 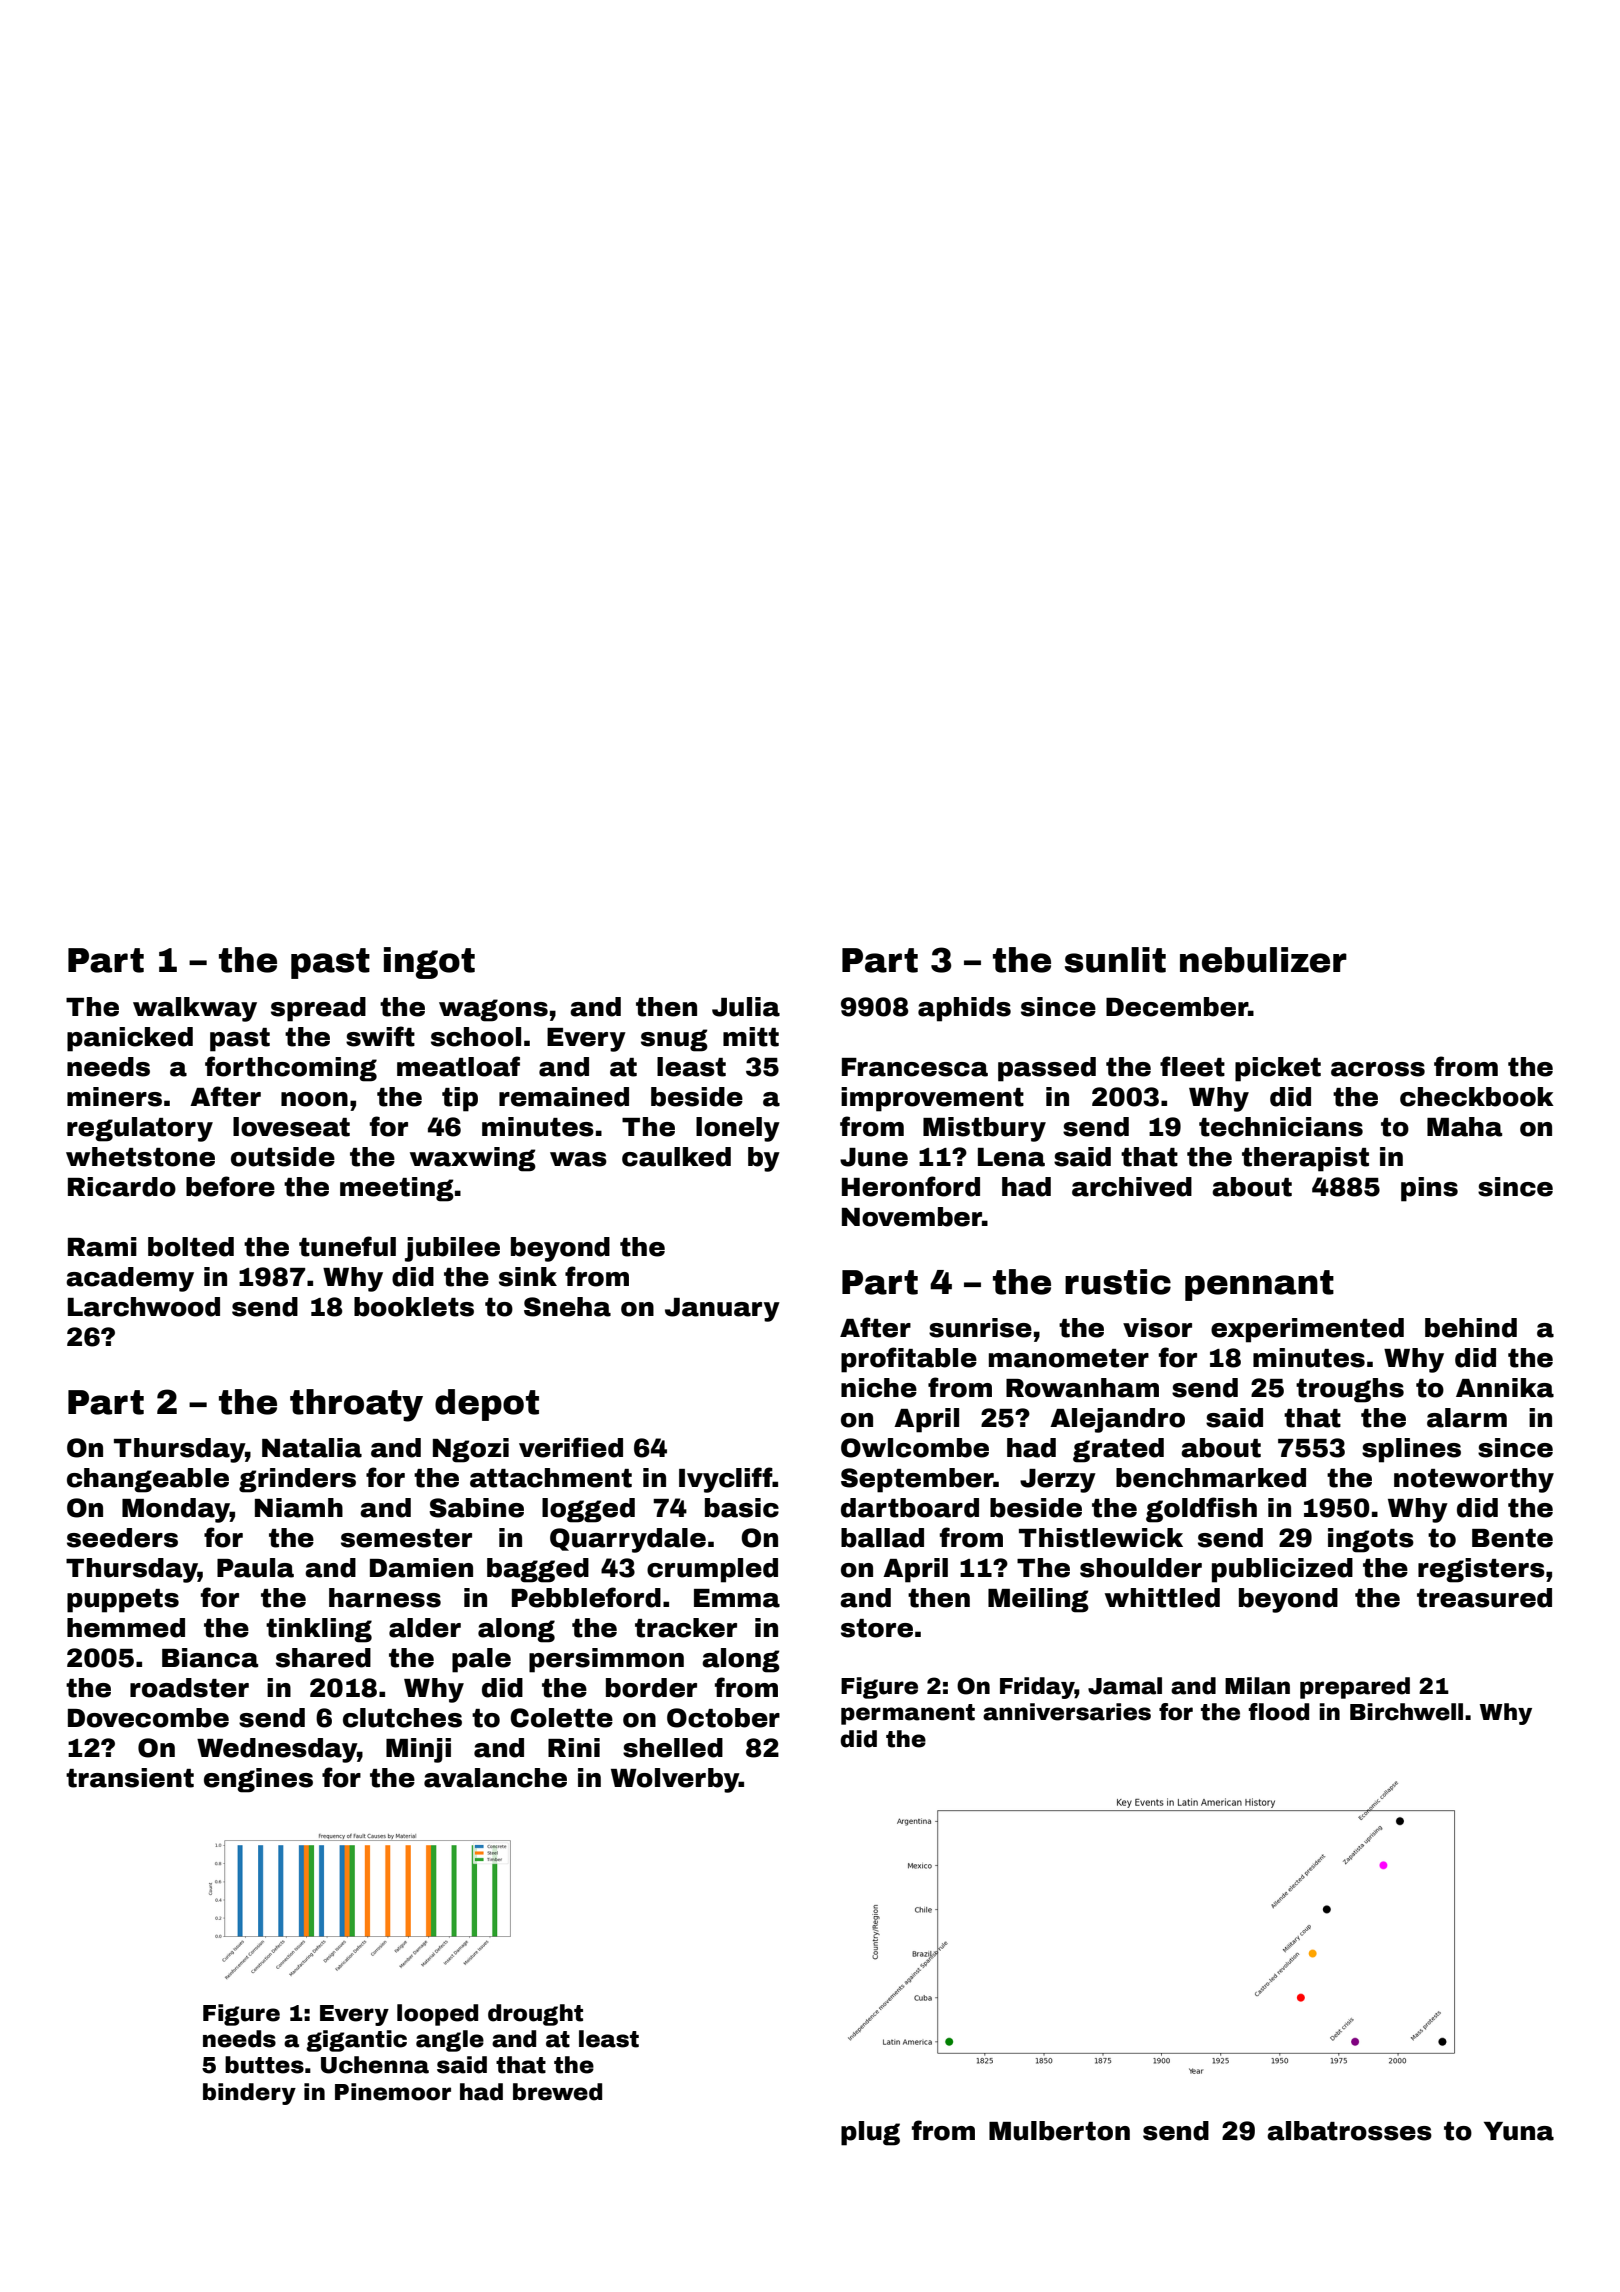 I want to click on transient, so click(x=130, y=1778).
